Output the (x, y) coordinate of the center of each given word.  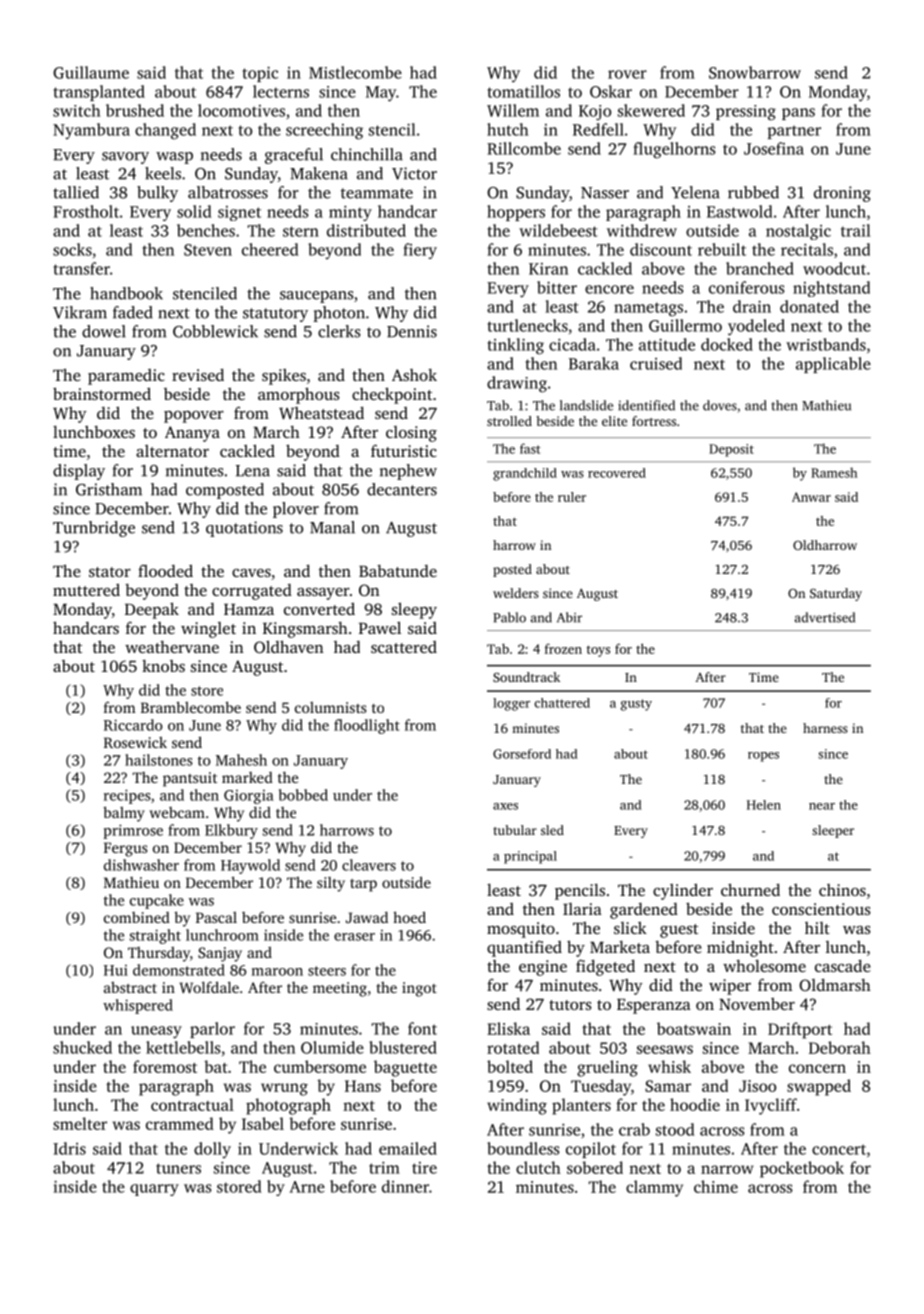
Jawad (367, 917)
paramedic (126, 377)
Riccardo (133, 725)
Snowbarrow (755, 72)
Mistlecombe (355, 72)
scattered (404, 647)
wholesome (764, 966)
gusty (636, 705)
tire (424, 1168)
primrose (133, 831)
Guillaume (91, 72)
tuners (178, 1168)
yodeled (756, 327)
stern (301, 231)
